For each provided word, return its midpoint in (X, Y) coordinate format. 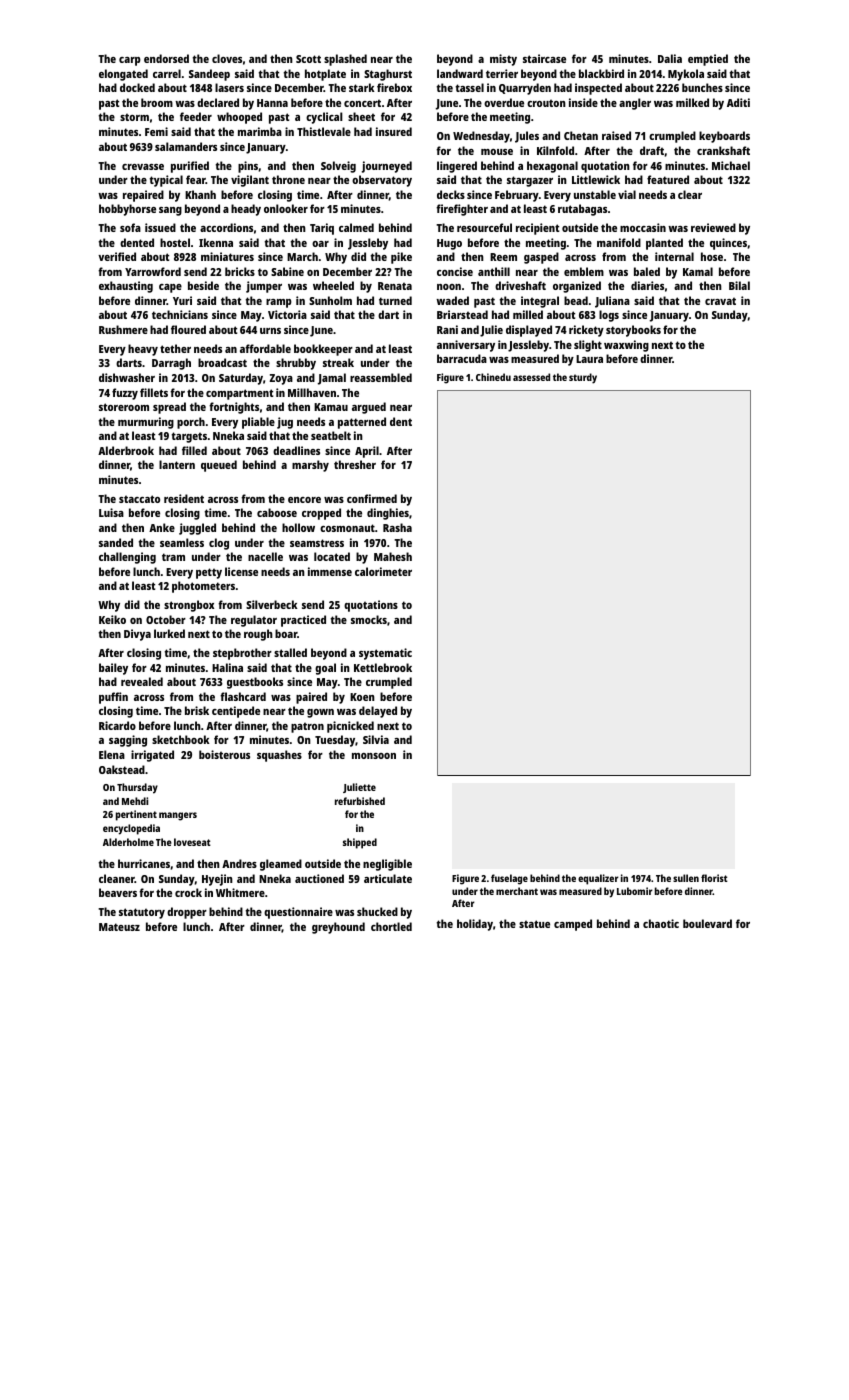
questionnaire (298, 913)
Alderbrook (126, 450)
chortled (391, 926)
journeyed (387, 167)
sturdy (583, 378)
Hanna (272, 103)
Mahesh (393, 556)
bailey (113, 669)
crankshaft (723, 150)
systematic (385, 654)
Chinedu (493, 377)
